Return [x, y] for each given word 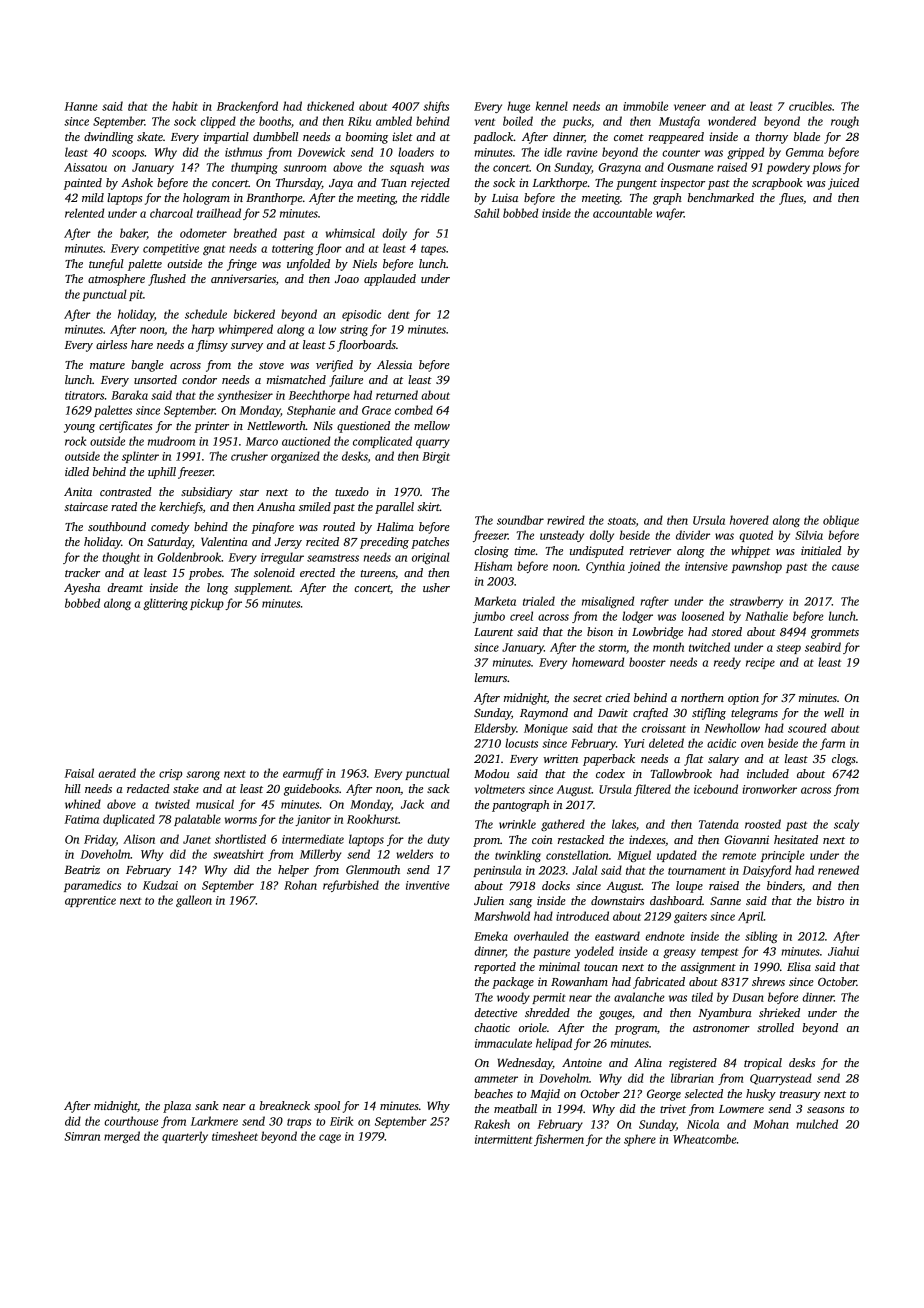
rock [75, 441]
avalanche [639, 997]
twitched [709, 647]
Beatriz [82, 869]
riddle [435, 197]
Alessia [394, 364]
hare [142, 344]
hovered [749, 520]
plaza [177, 1107]
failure [346, 381]
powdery [788, 168]
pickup [207, 604]
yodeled [594, 952]
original [431, 558]
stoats [622, 521]
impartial [226, 138]
